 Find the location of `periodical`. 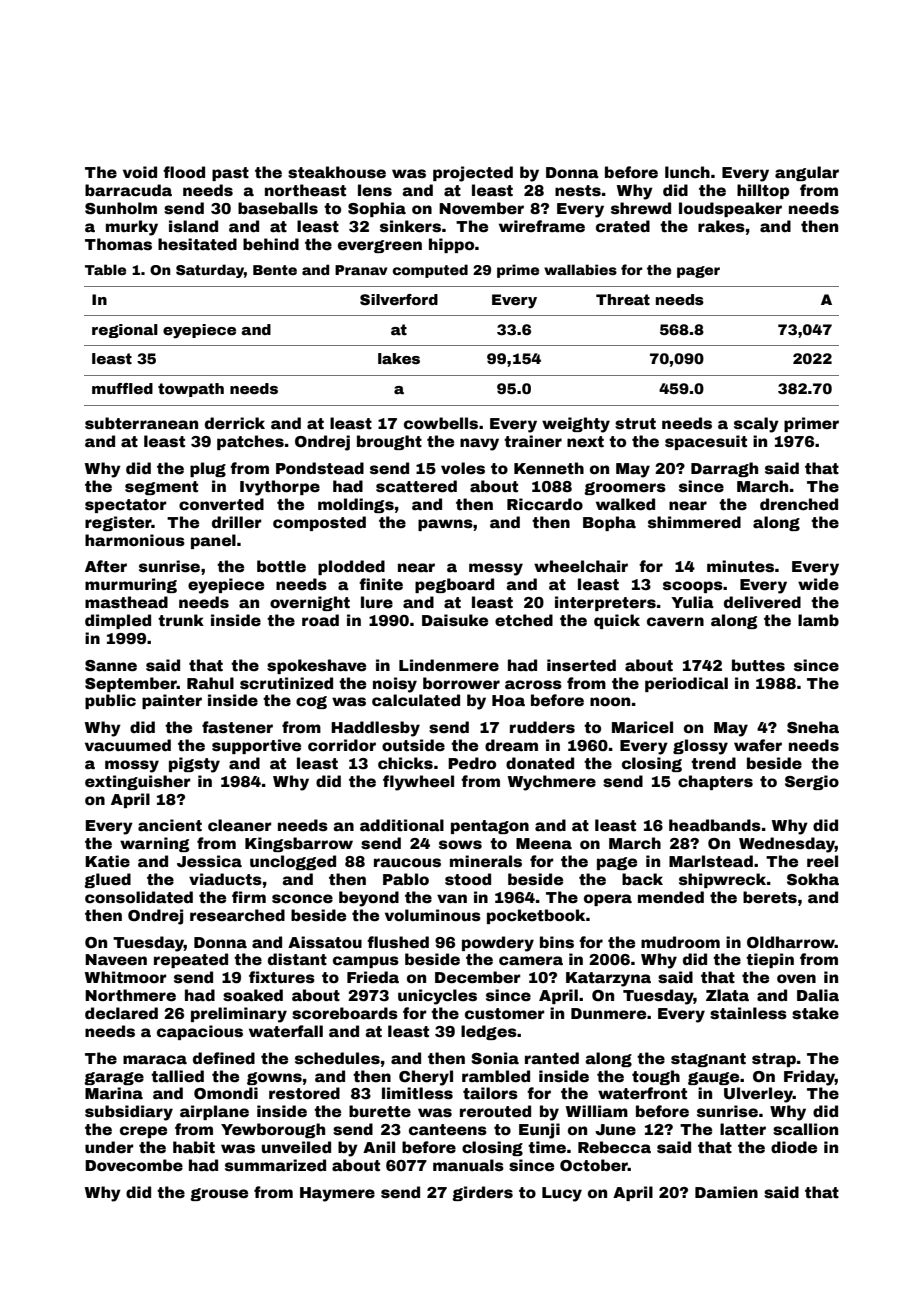

periodical is located at coordinates (686, 684).
